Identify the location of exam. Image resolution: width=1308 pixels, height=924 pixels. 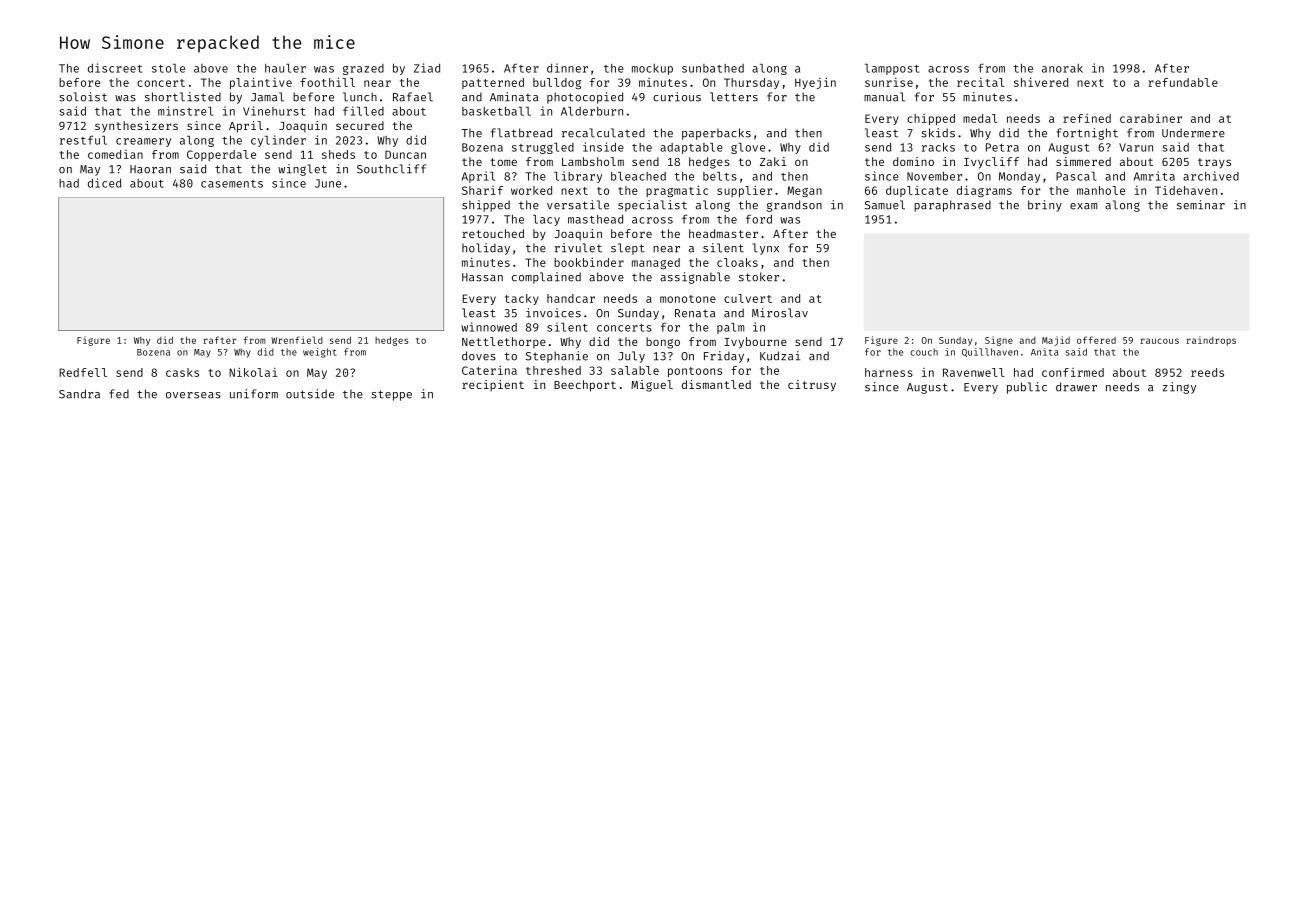
(1083, 206).
